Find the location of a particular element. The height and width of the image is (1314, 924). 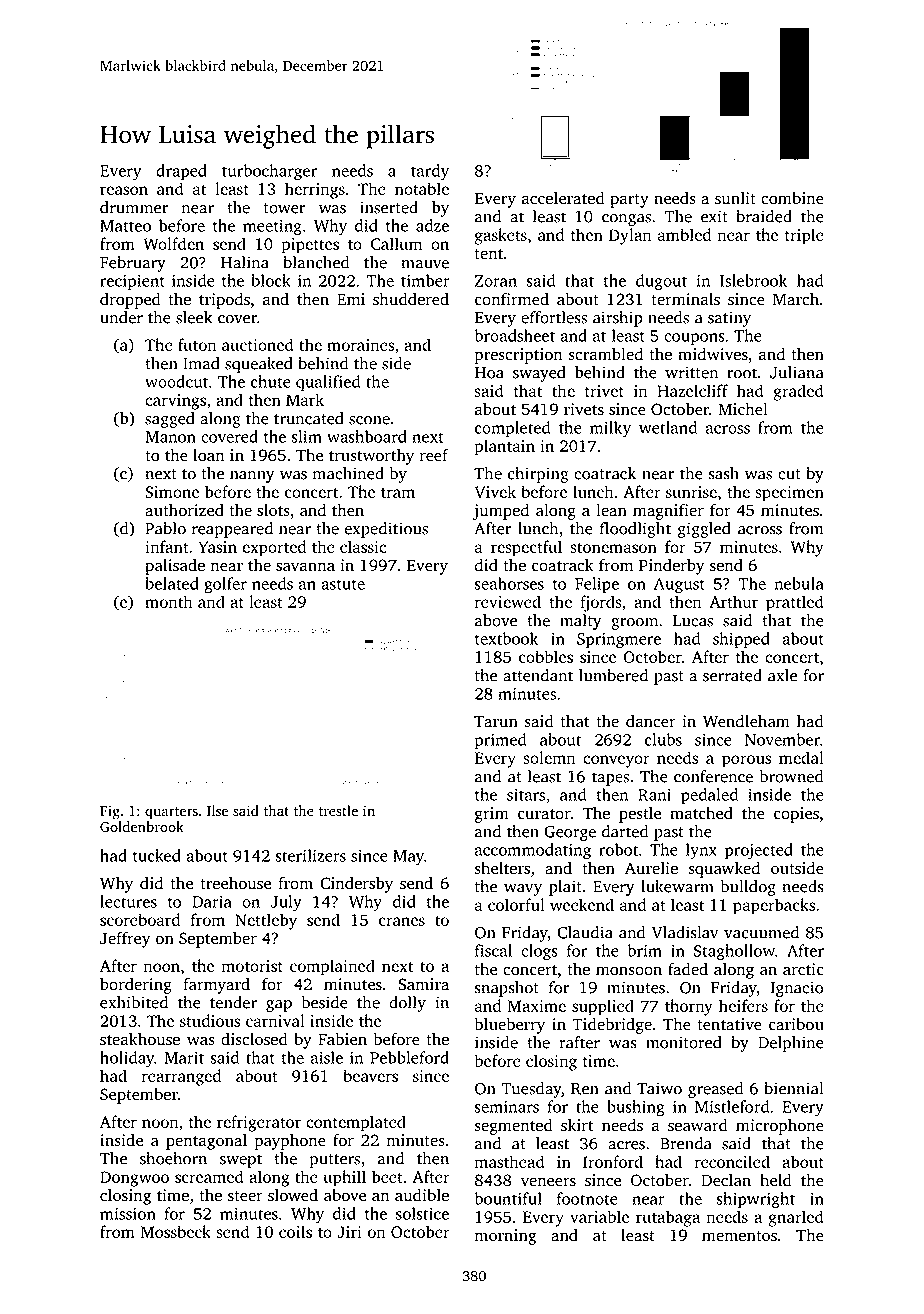

meeting is located at coordinates (272, 227).
